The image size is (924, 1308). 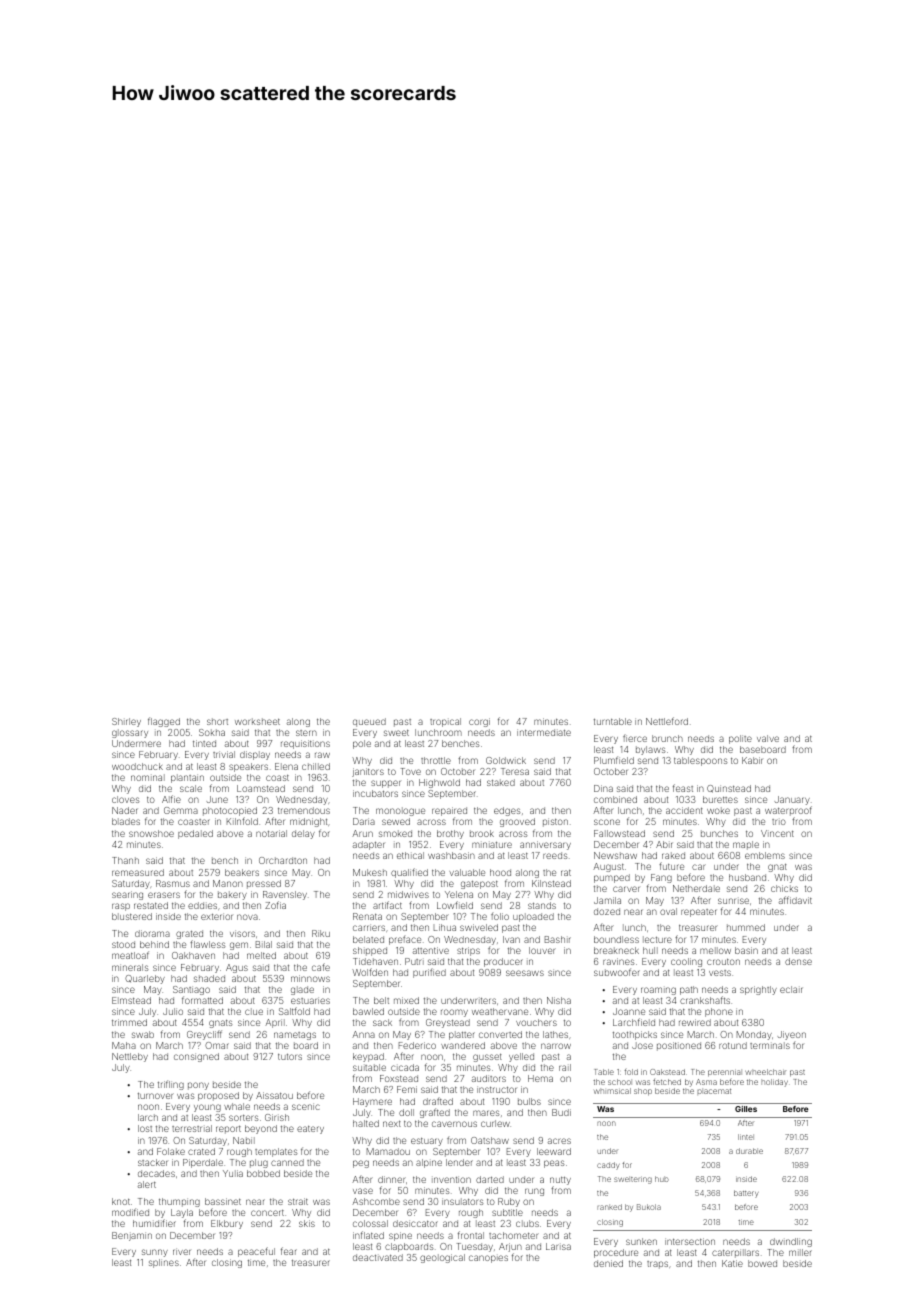 I want to click on short, so click(x=217, y=721).
